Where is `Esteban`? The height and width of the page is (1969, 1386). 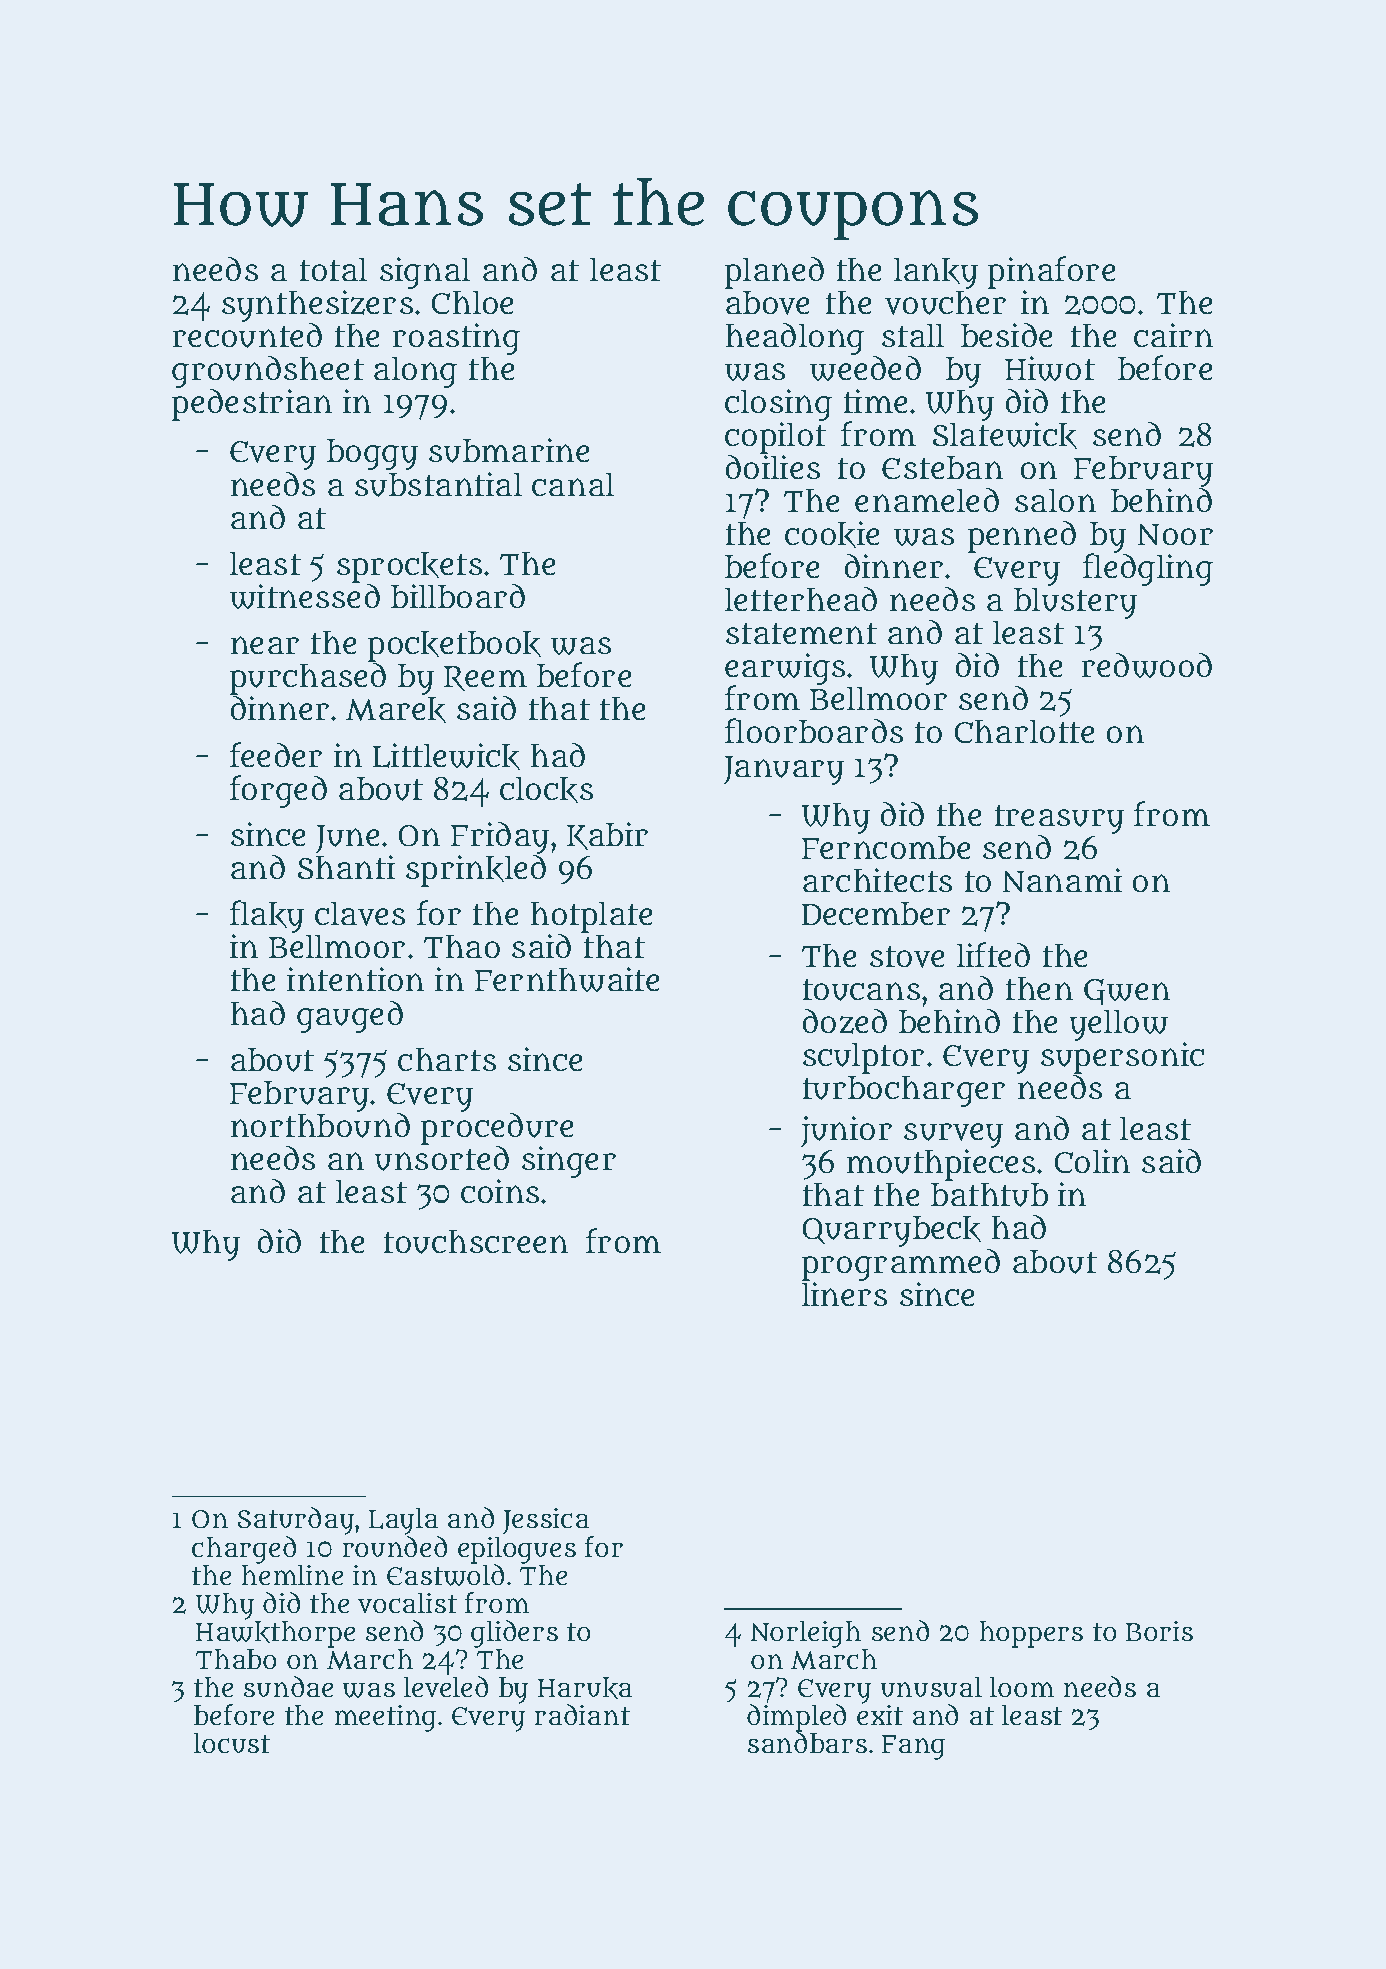 Esteban is located at coordinates (942, 467).
